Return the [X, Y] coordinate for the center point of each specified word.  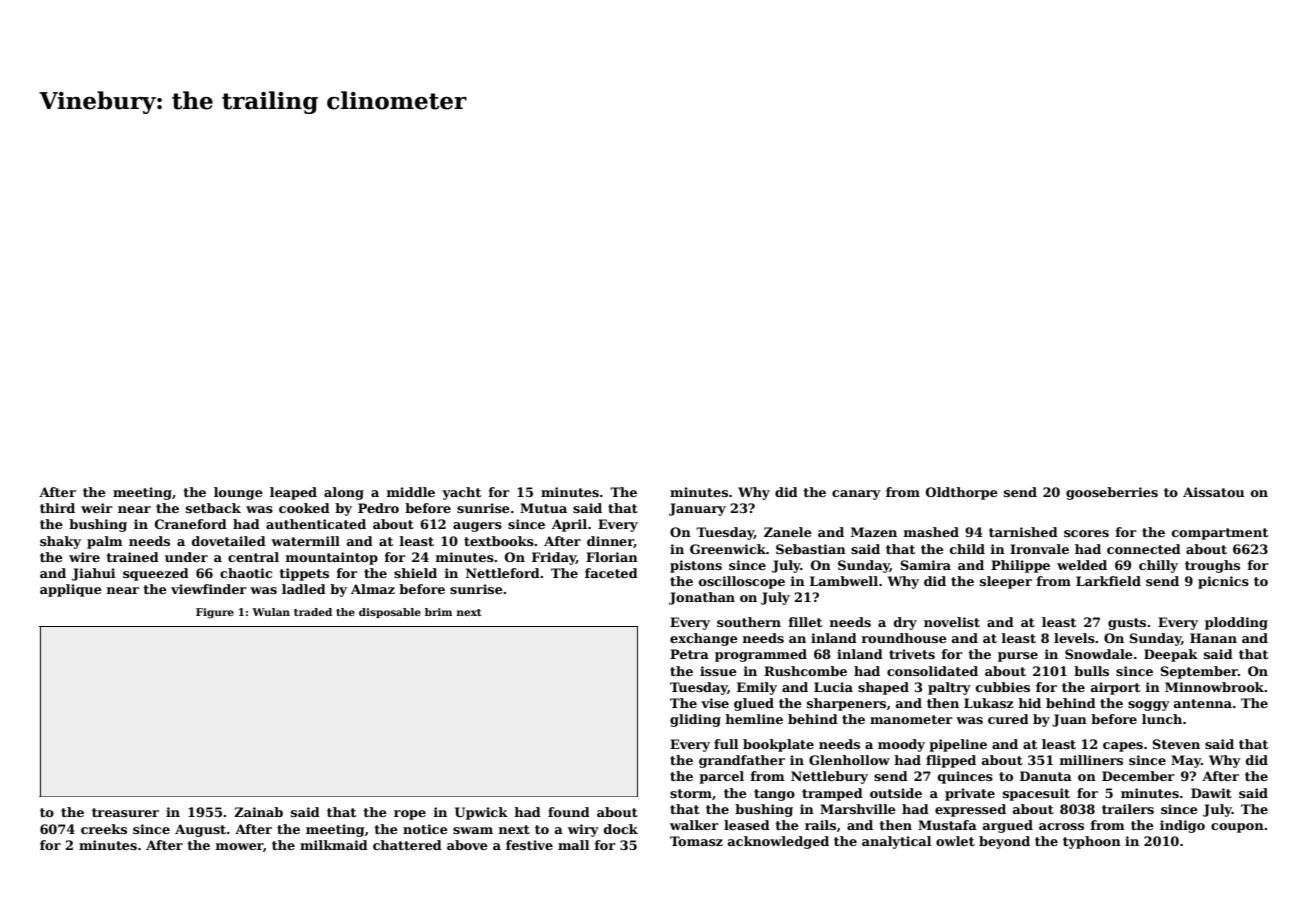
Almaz [373, 589]
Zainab [258, 812]
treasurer [125, 812]
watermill [305, 541]
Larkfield [1108, 581]
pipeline [958, 745]
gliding [695, 720]
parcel [721, 777]
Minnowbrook [1214, 687]
